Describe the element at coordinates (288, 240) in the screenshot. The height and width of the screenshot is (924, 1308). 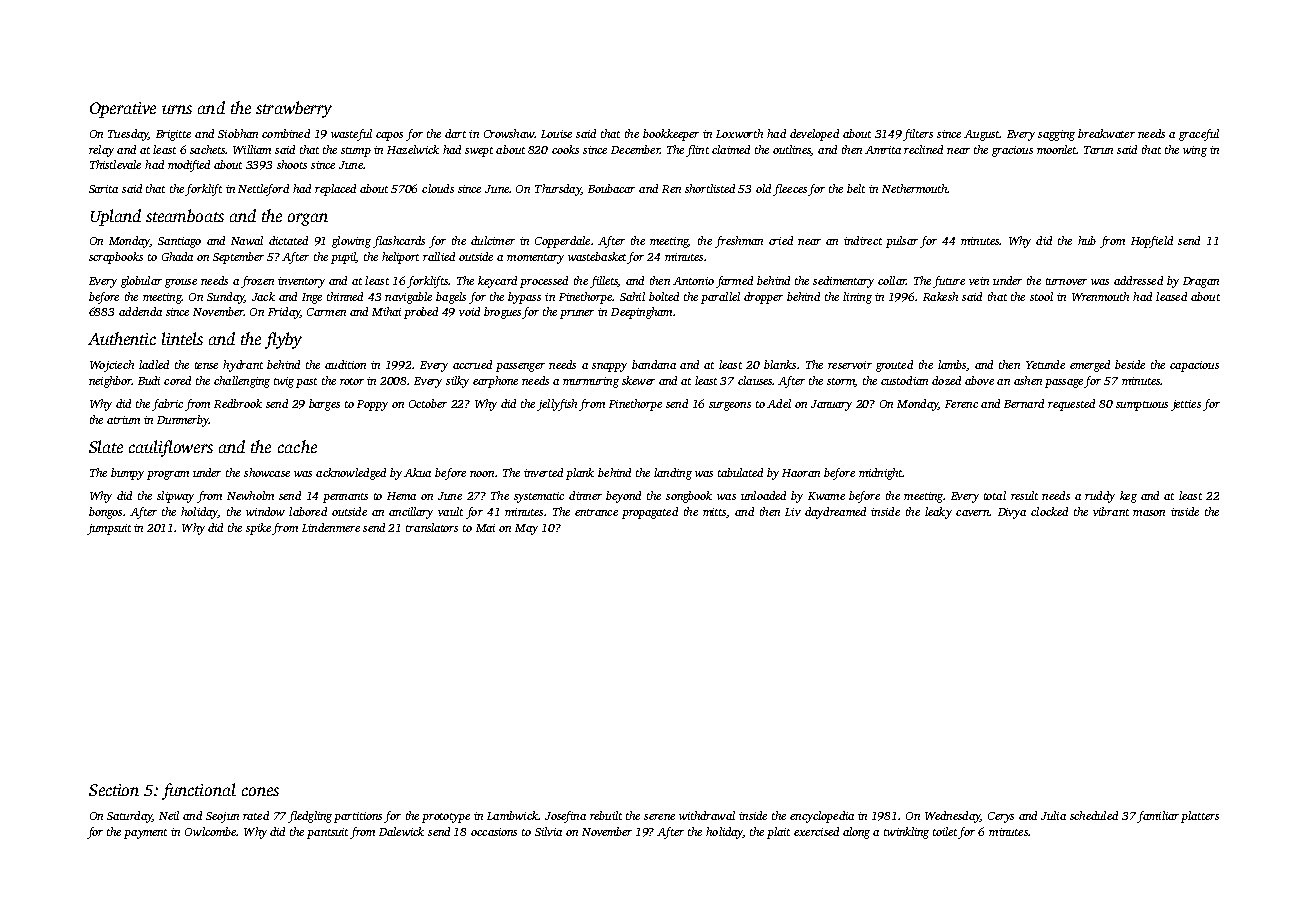
I see `dictated` at that location.
